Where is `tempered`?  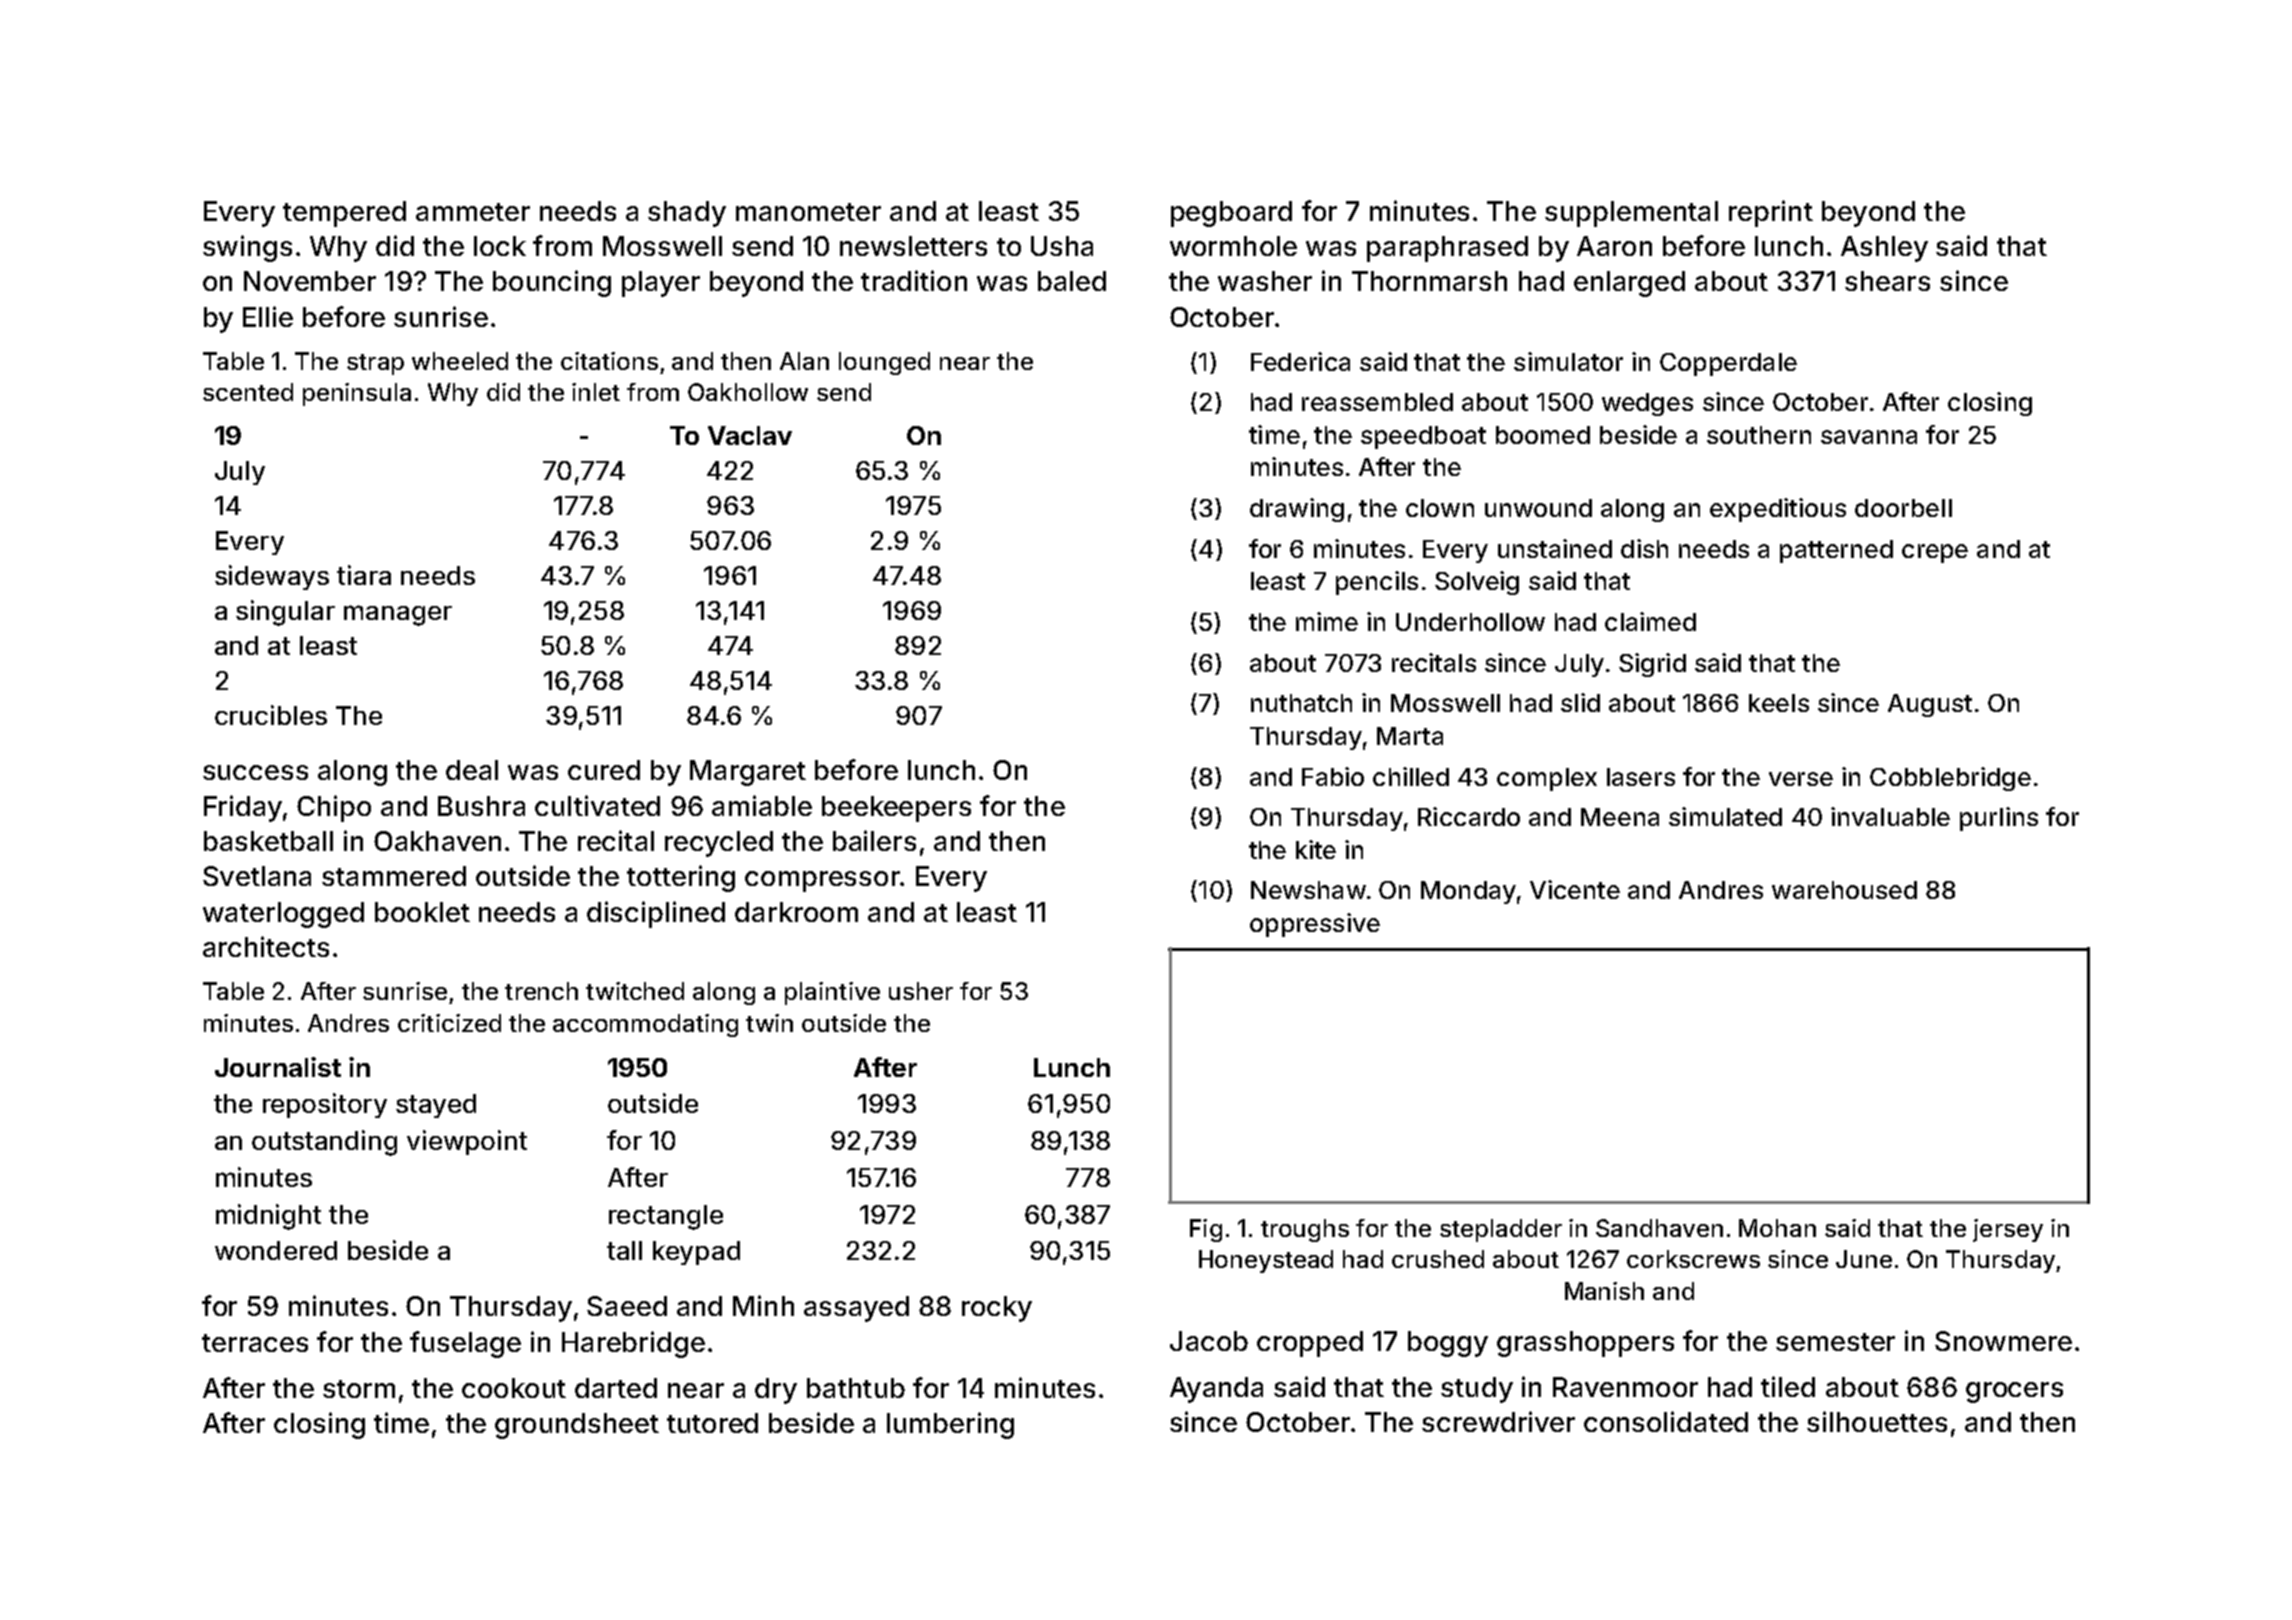 tempered is located at coordinates (344, 214).
